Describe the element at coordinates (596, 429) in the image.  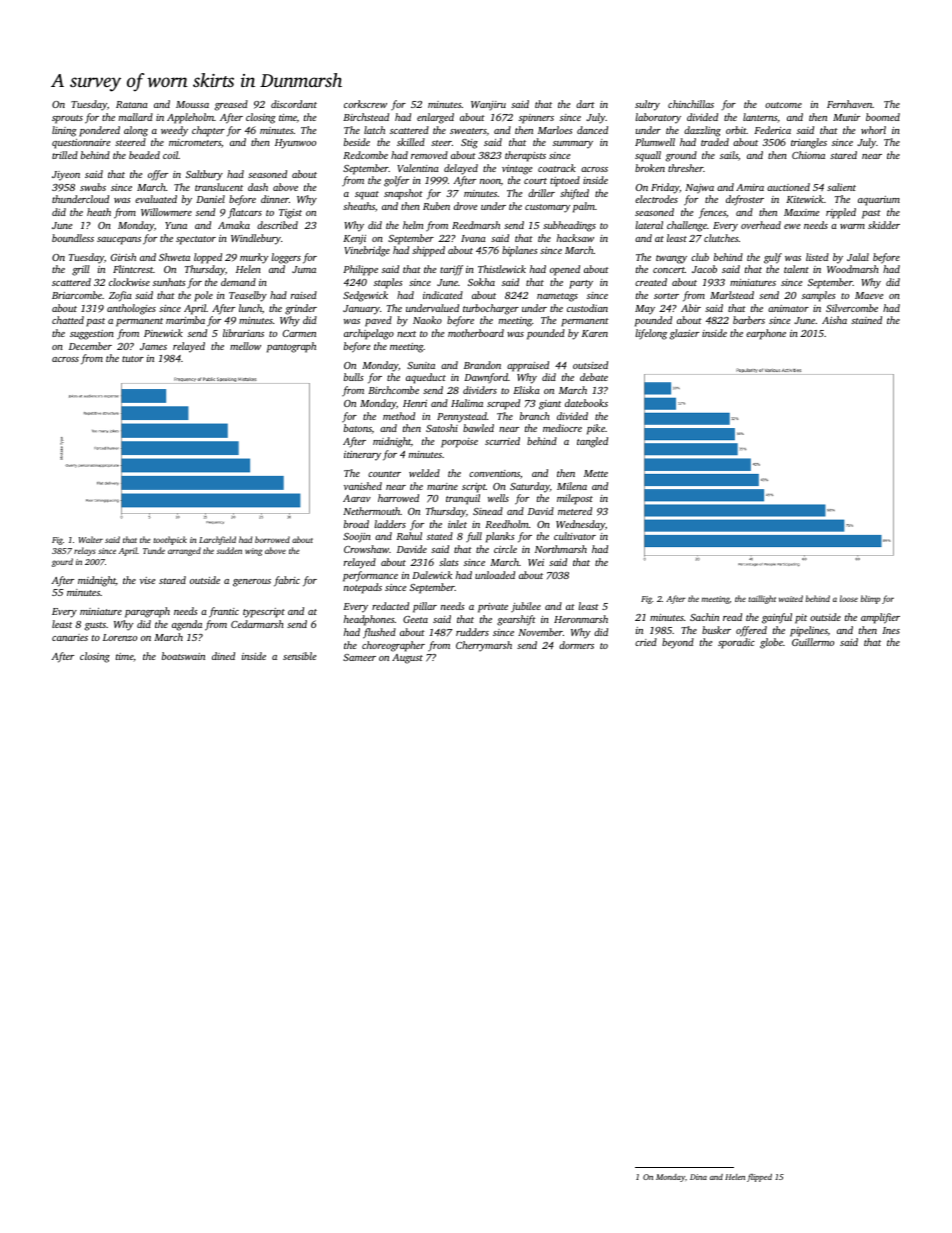
I see `pike` at that location.
